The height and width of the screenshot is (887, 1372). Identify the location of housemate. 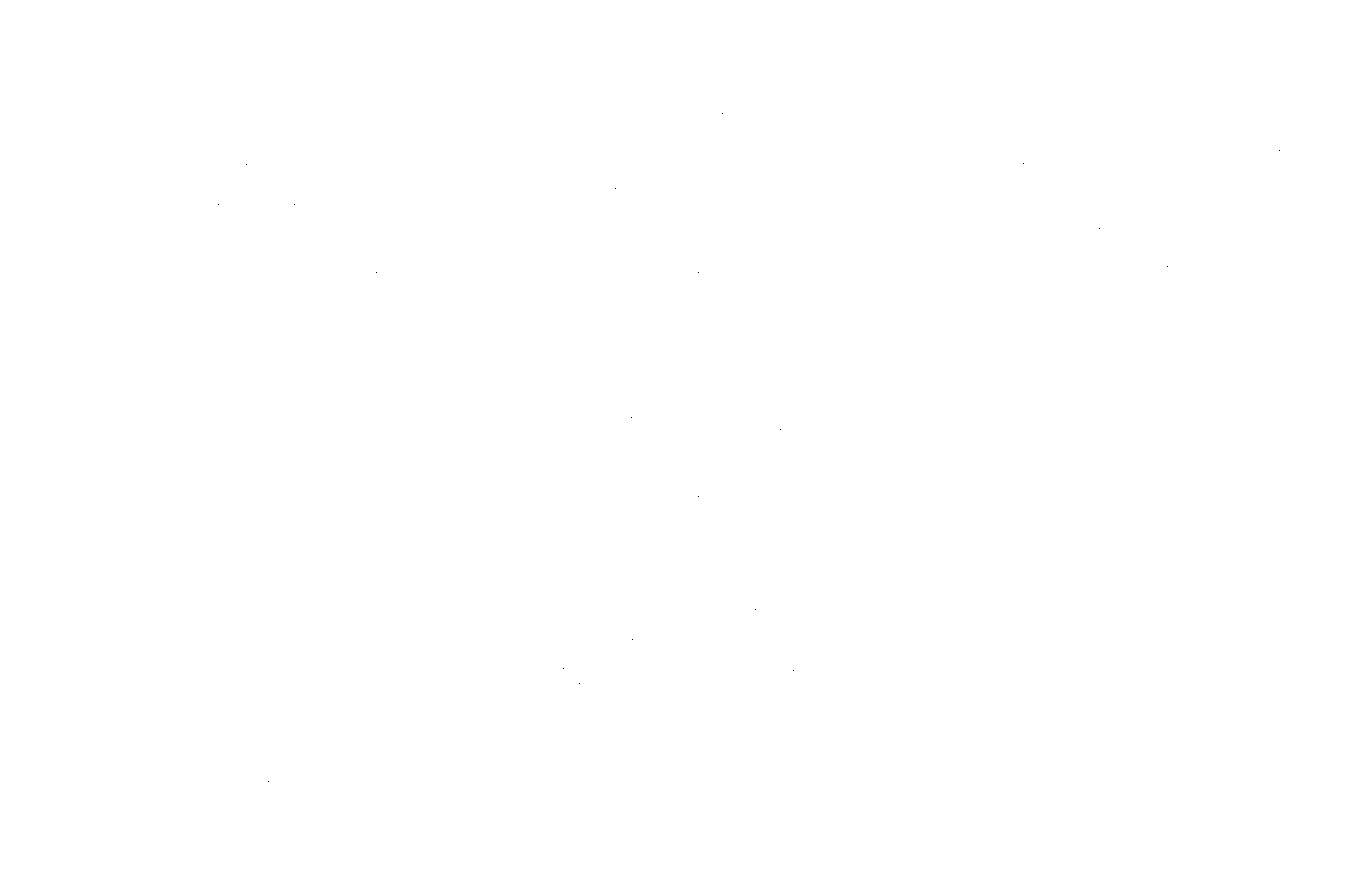
(1268, 244).
